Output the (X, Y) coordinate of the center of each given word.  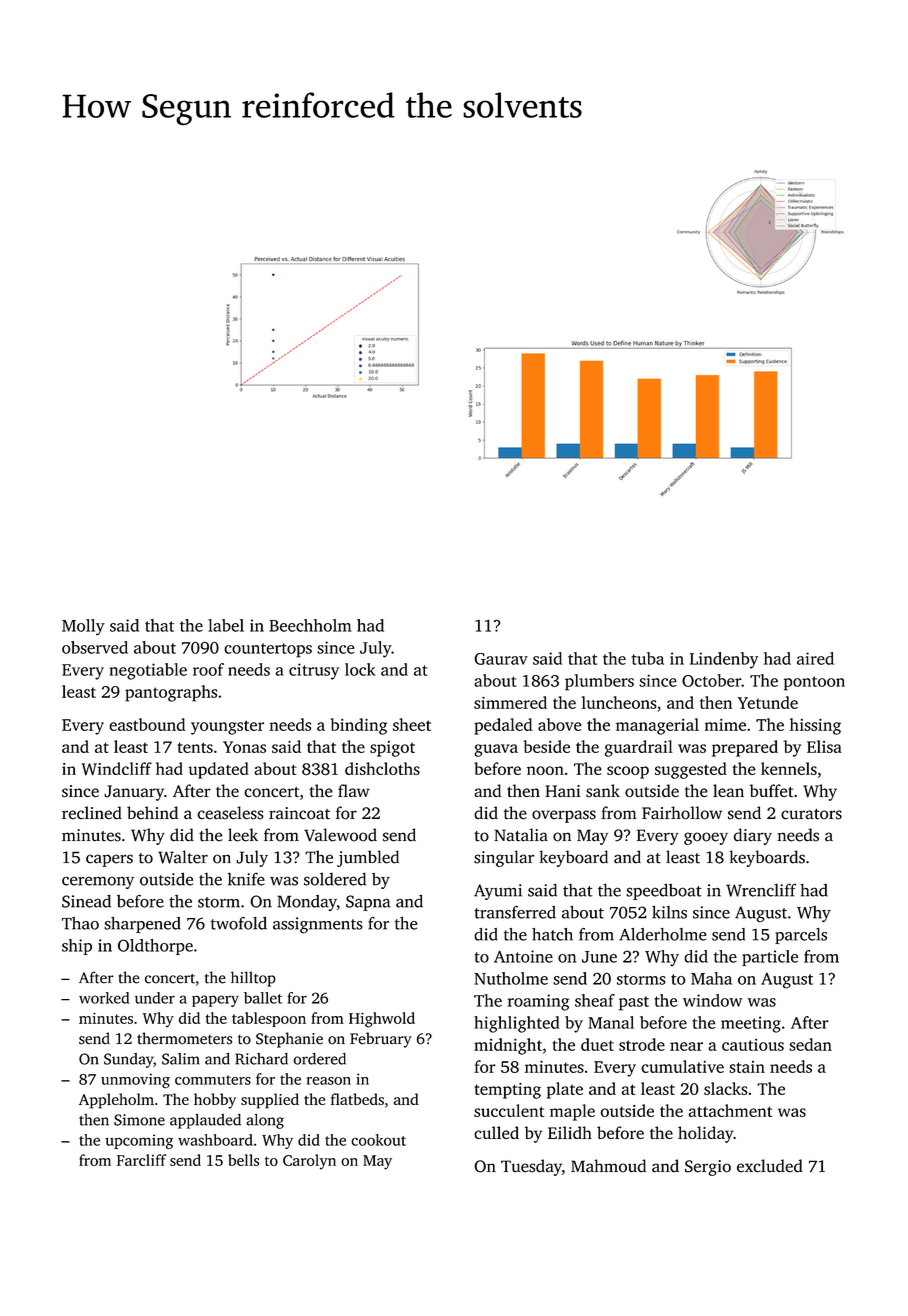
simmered (510, 702)
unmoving (135, 1081)
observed (95, 647)
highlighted (516, 1024)
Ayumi (498, 892)
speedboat (664, 891)
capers (109, 860)
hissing (815, 726)
